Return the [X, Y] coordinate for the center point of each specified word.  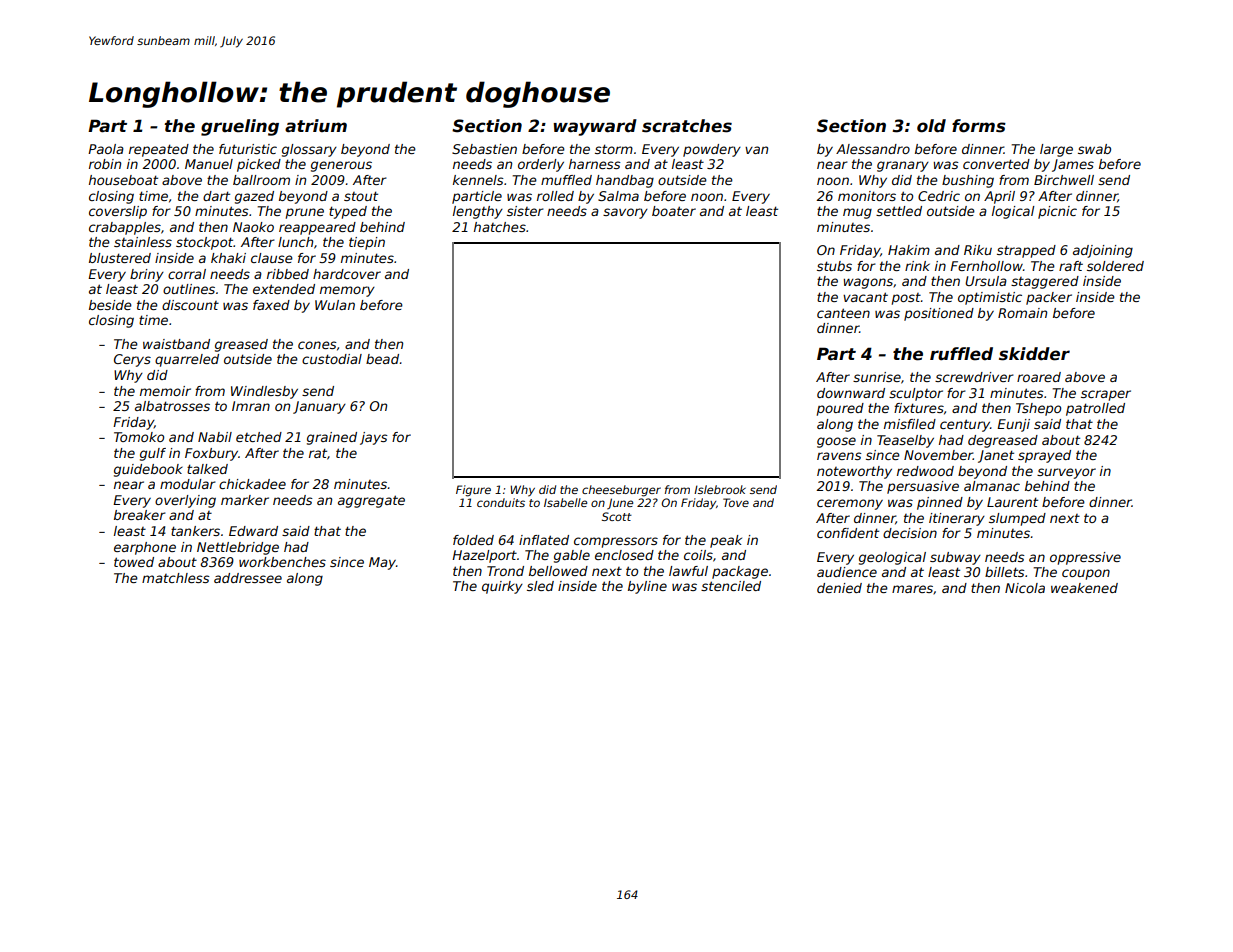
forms [979, 126]
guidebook [148, 470]
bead [382, 359]
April [999, 197]
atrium [316, 126]
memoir [165, 391]
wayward [595, 127]
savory [625, 213]
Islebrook [720, 489]
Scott [617, 516]
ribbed [288, 274]
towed [134, 562]
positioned [939, 314]
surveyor [1066, 473]
